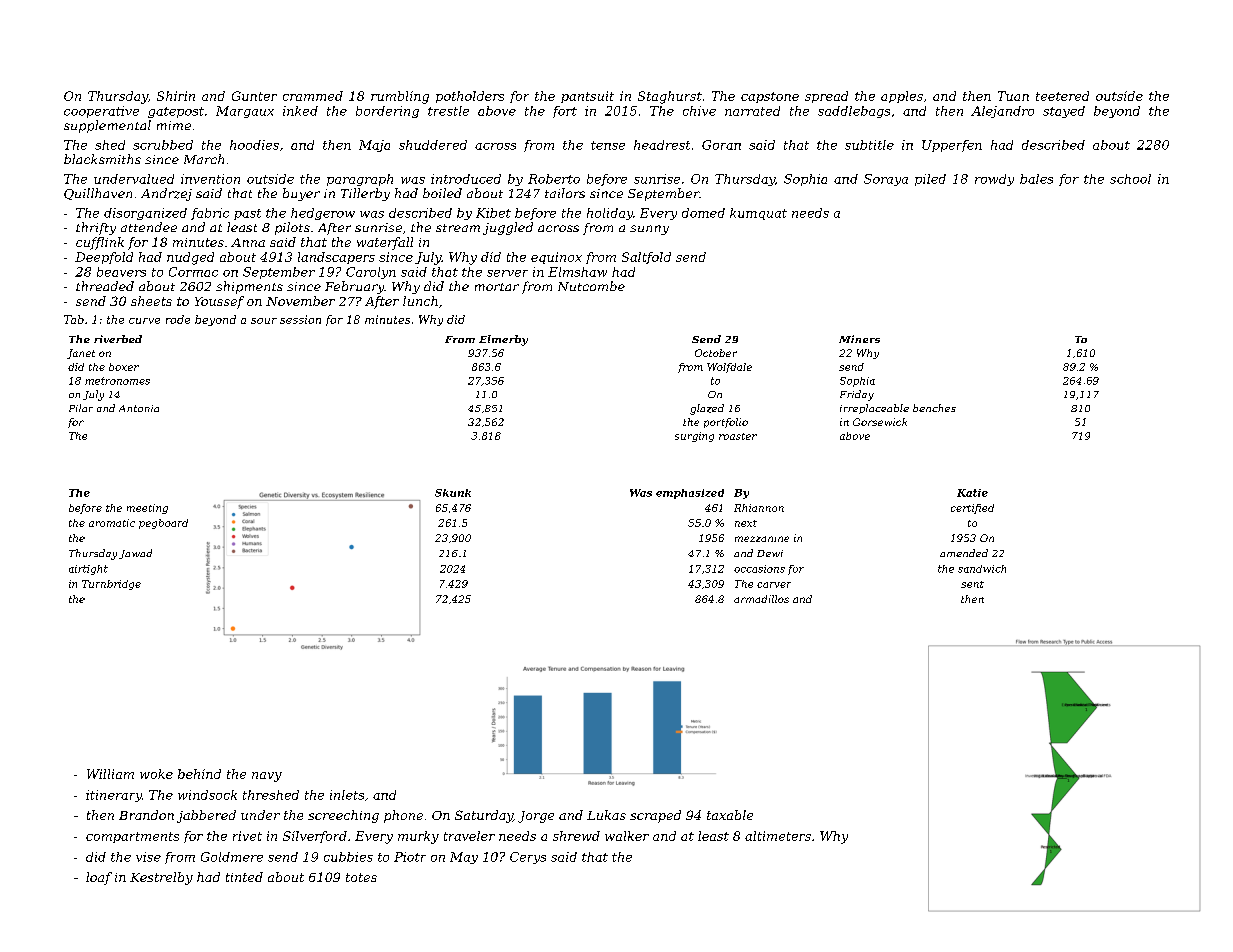 The width and height of the page is (1233, 952). Describe the element at coordinates (721, 145) in the page. I see `Goran` at that location.
